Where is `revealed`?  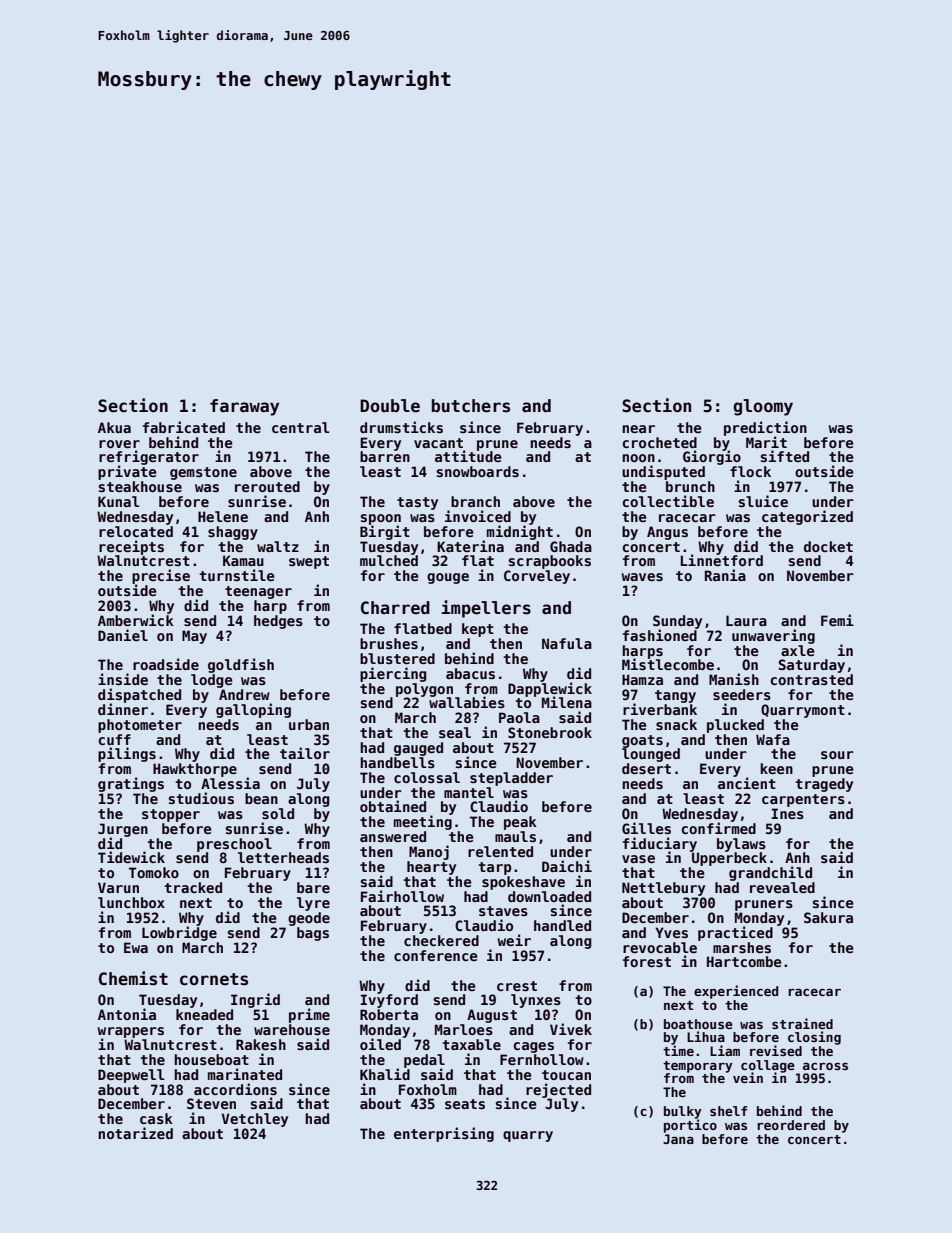
revealed is located at coordinates (782, 887).
